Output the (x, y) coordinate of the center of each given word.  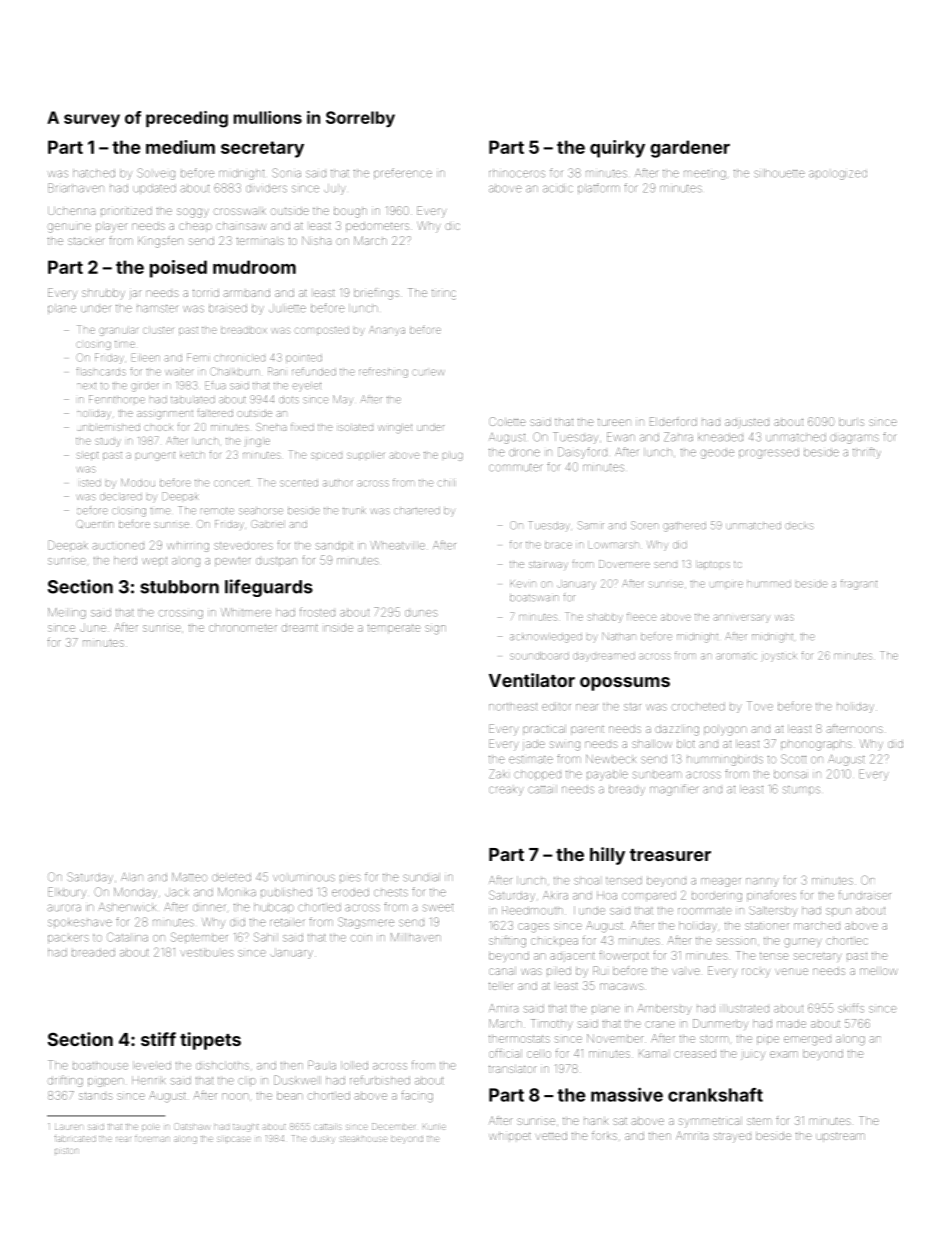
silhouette (779, 173)
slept (87, 456)
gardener (690, 149)
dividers (266, 188)
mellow (879, 971)
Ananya (387, 331)
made (791, 1023)
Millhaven (416, 937)
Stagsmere (366, 923)
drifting (65, 1081)
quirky (617, 149)
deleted (231, 877)
